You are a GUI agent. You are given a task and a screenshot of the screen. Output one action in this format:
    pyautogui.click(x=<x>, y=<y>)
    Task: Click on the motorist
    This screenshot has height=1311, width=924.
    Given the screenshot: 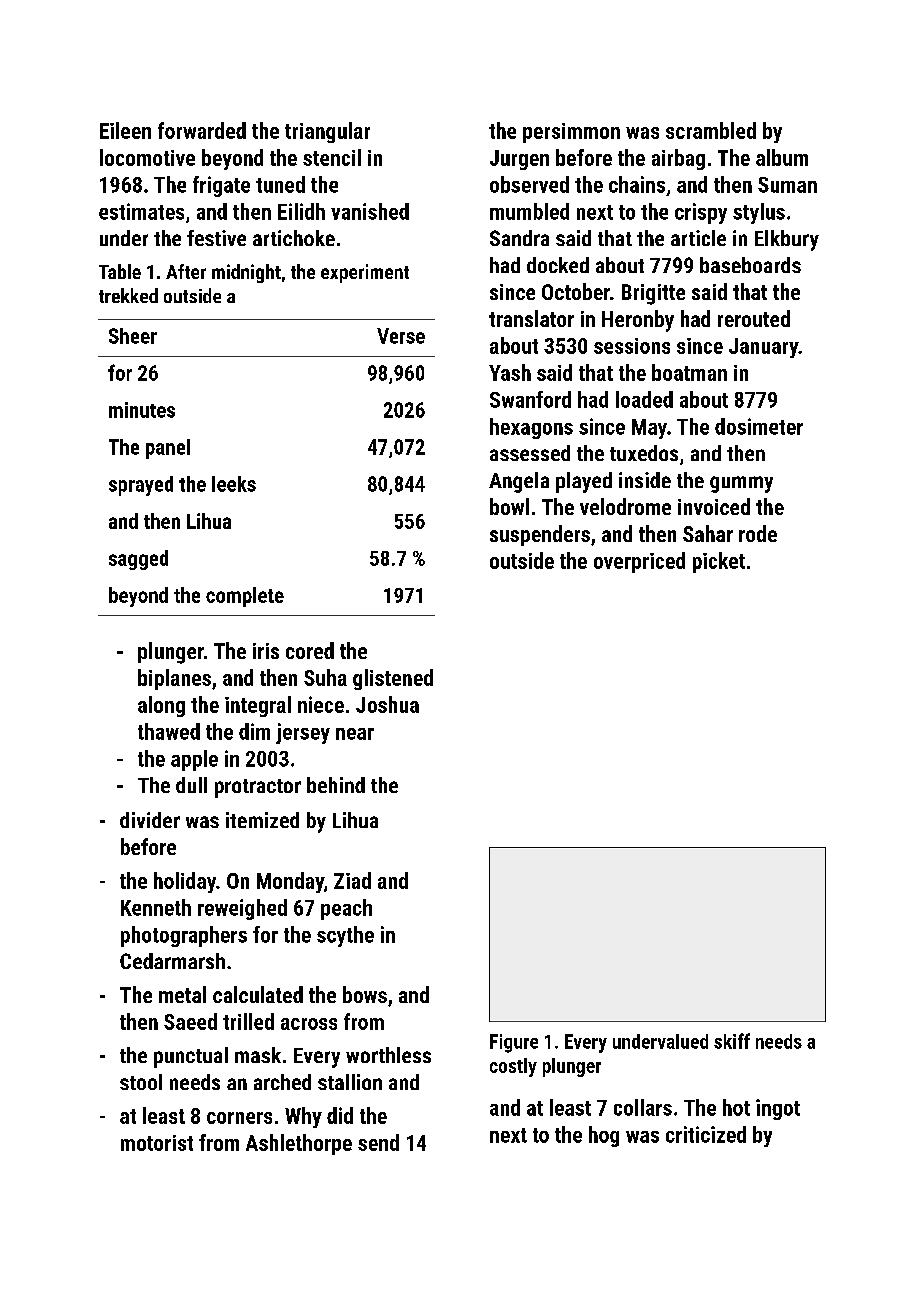 What is the action you would take?
    pyautogui.click(x=157, y=1143)
